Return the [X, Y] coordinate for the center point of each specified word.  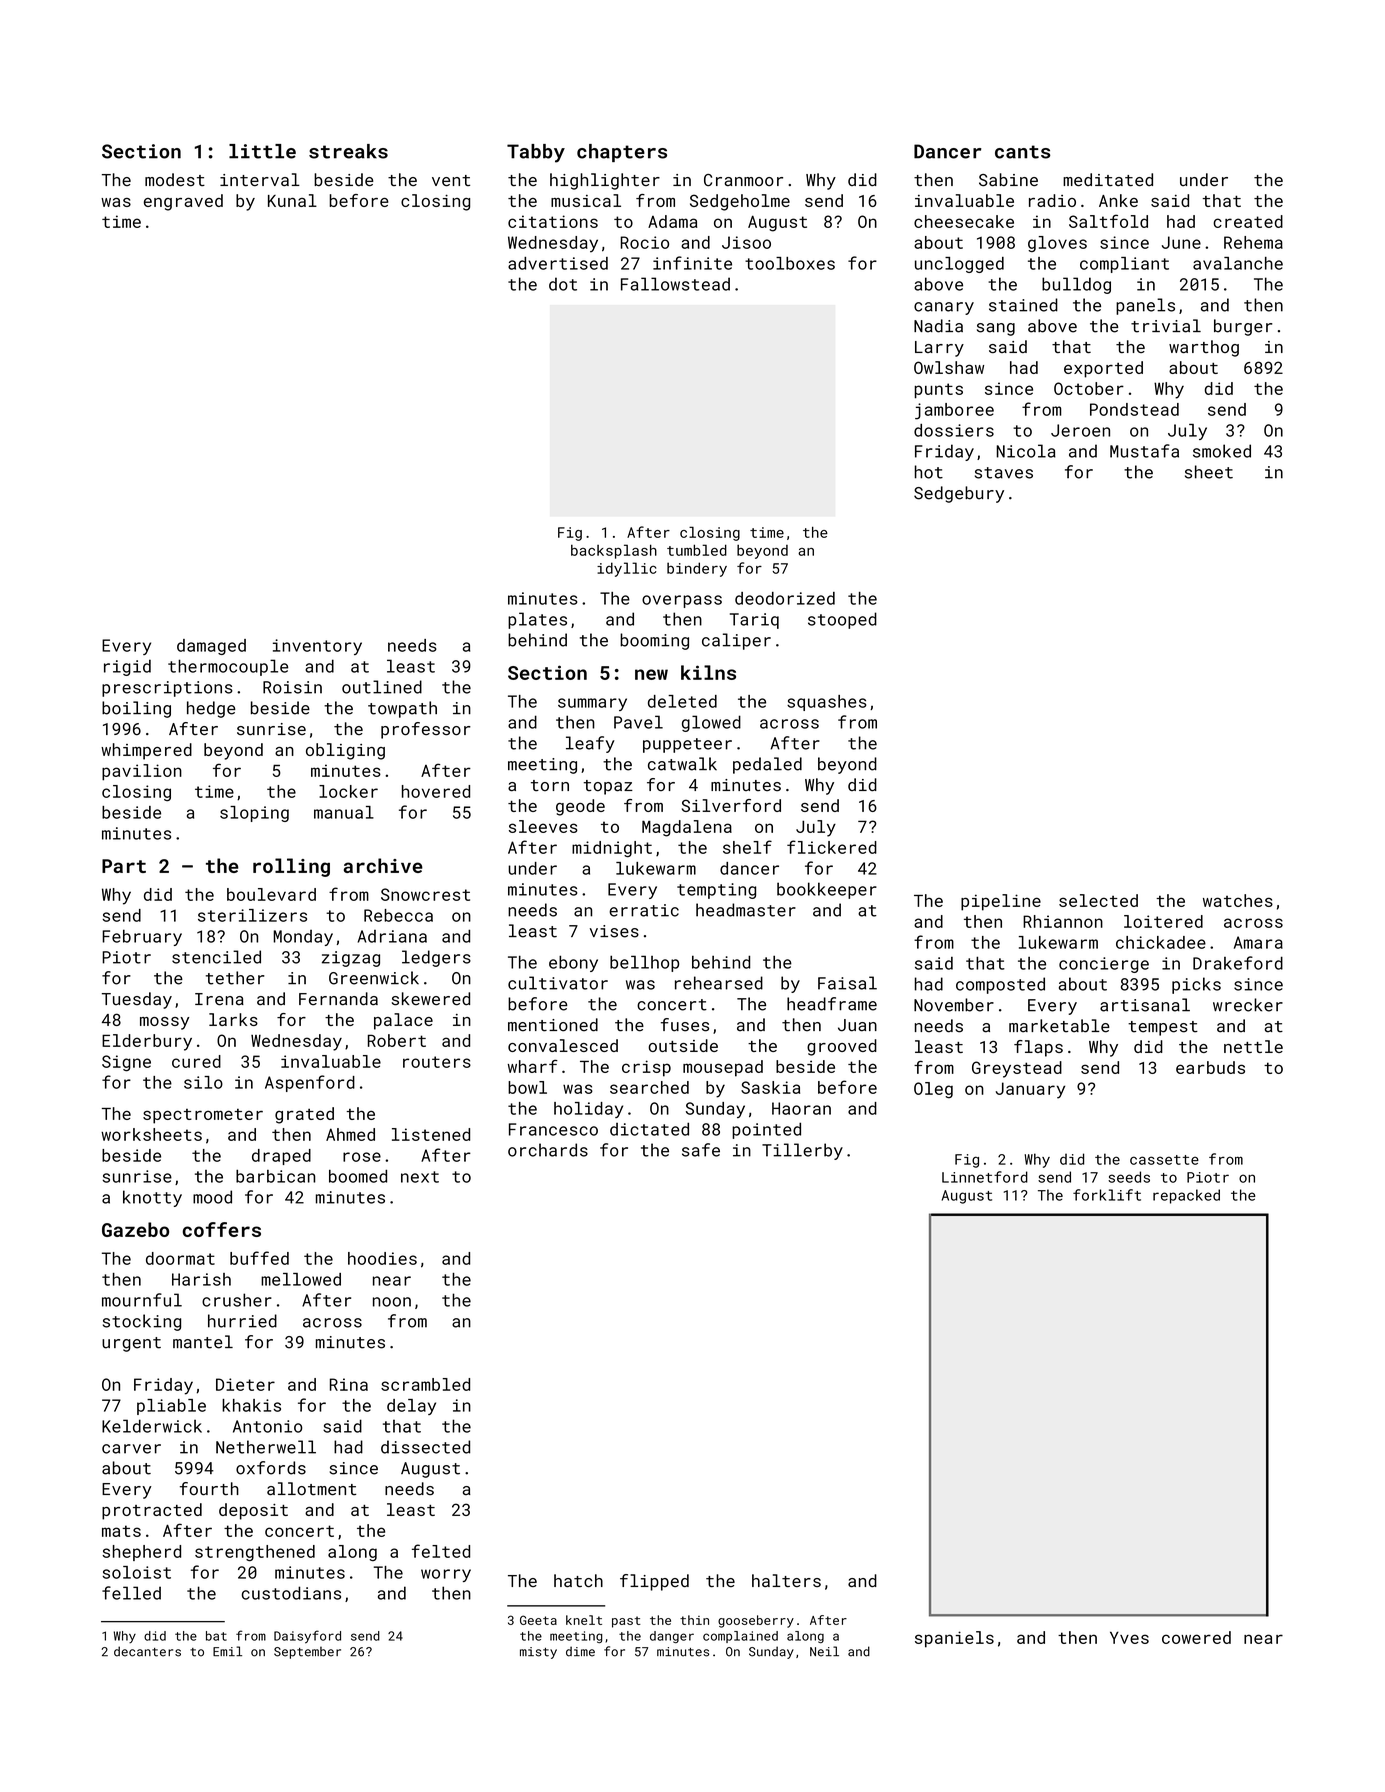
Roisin [292, 687]
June [1181, 242]
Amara [1258, 942]
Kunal [292, 200]
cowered [1196, 1637]
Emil [227, 1651]
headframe [832, 1004]
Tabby [536, 153]
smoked [1222, 451]
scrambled [425, 1384]
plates [537, 620]
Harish [201, 1279]
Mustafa [1144, 451]
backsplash [614, 551]
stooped [842, 620]
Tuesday [137, 1000]
